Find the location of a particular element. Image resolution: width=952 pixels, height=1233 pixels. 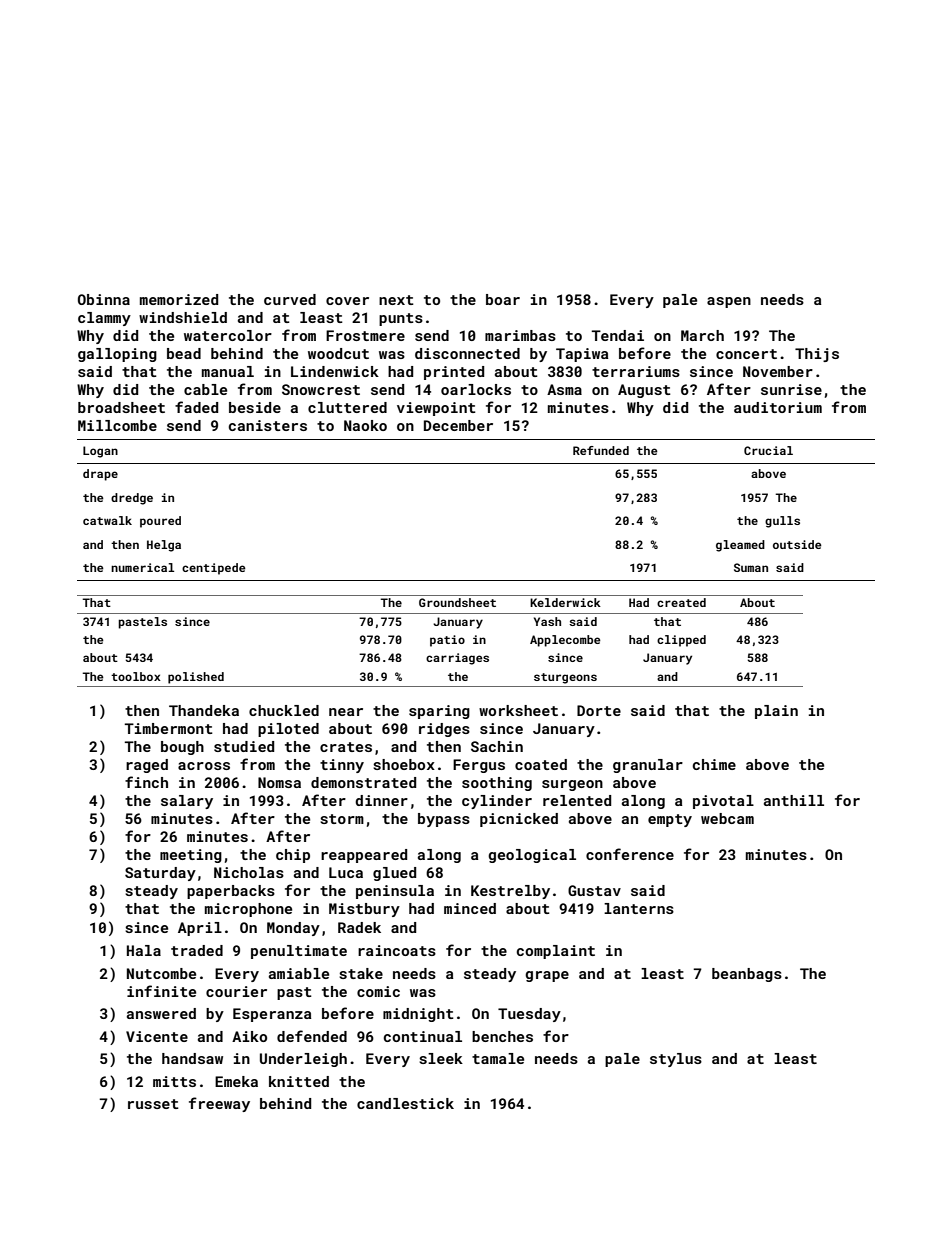

canisters is located at coordinates (268, 425).
